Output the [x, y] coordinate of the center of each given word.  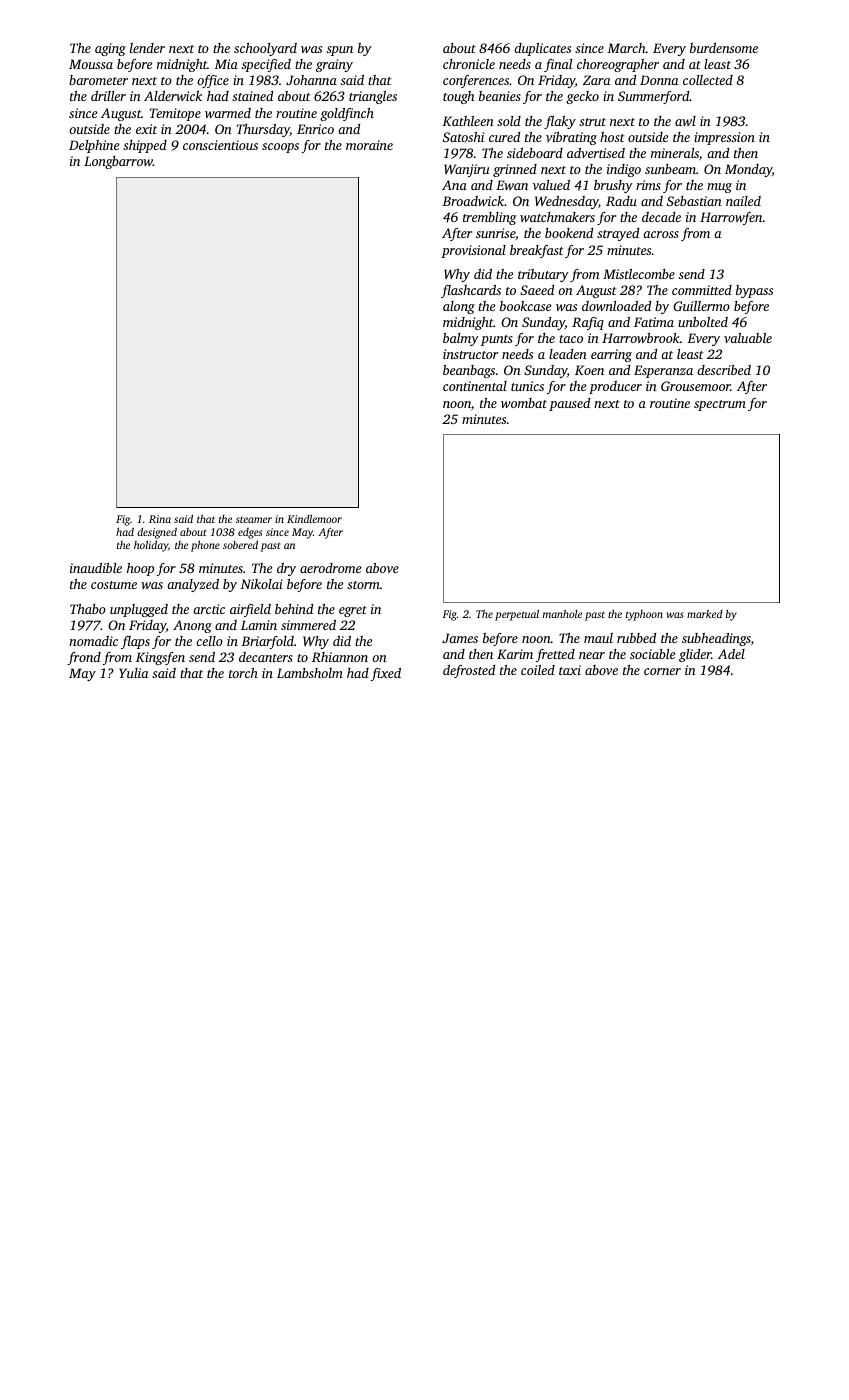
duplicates [542, 49]
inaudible [96, 568]
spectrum [720, 405]
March [626, 48]
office [213, 81]
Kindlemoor [314, 519]
